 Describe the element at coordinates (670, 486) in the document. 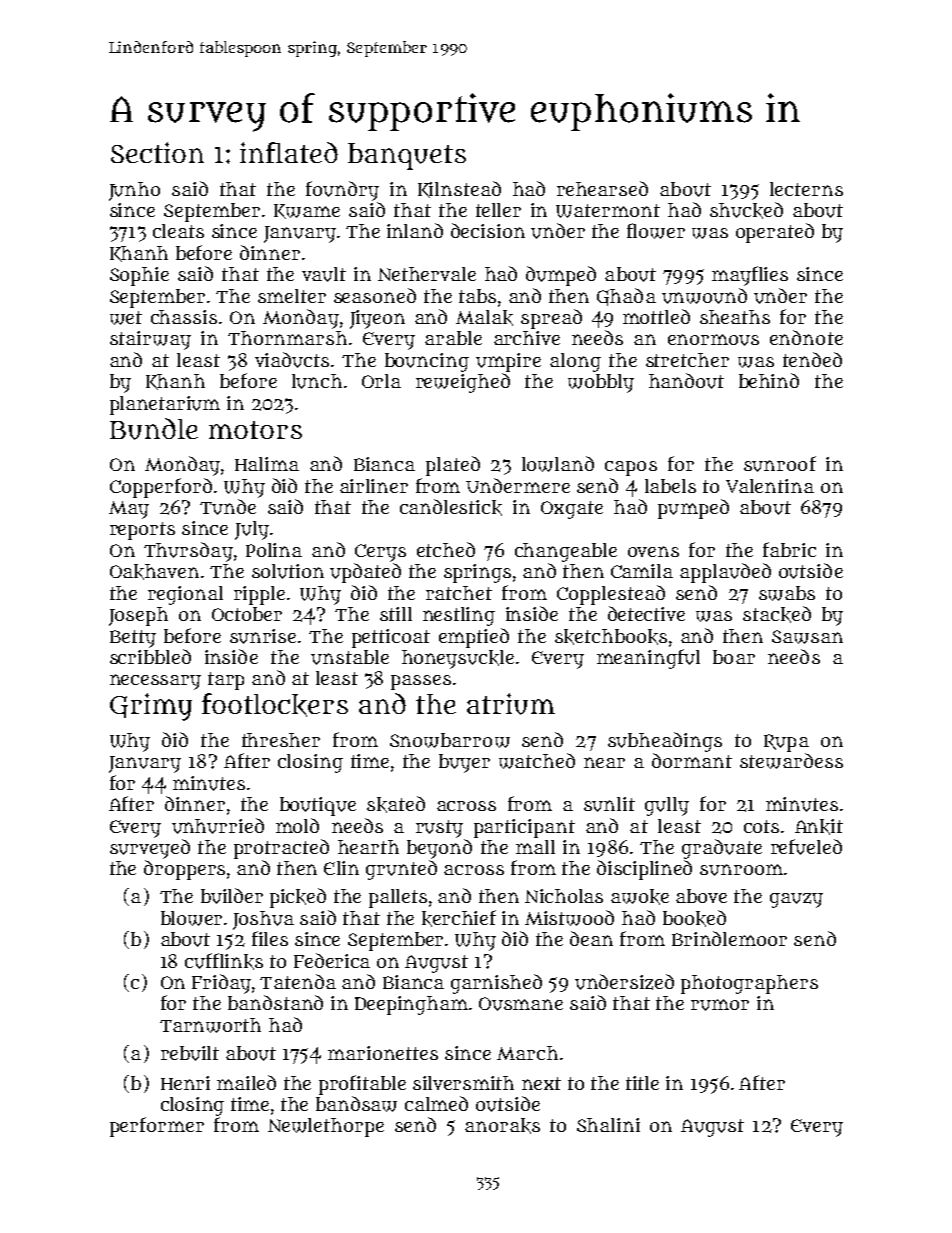

I see `labels` at that location.
